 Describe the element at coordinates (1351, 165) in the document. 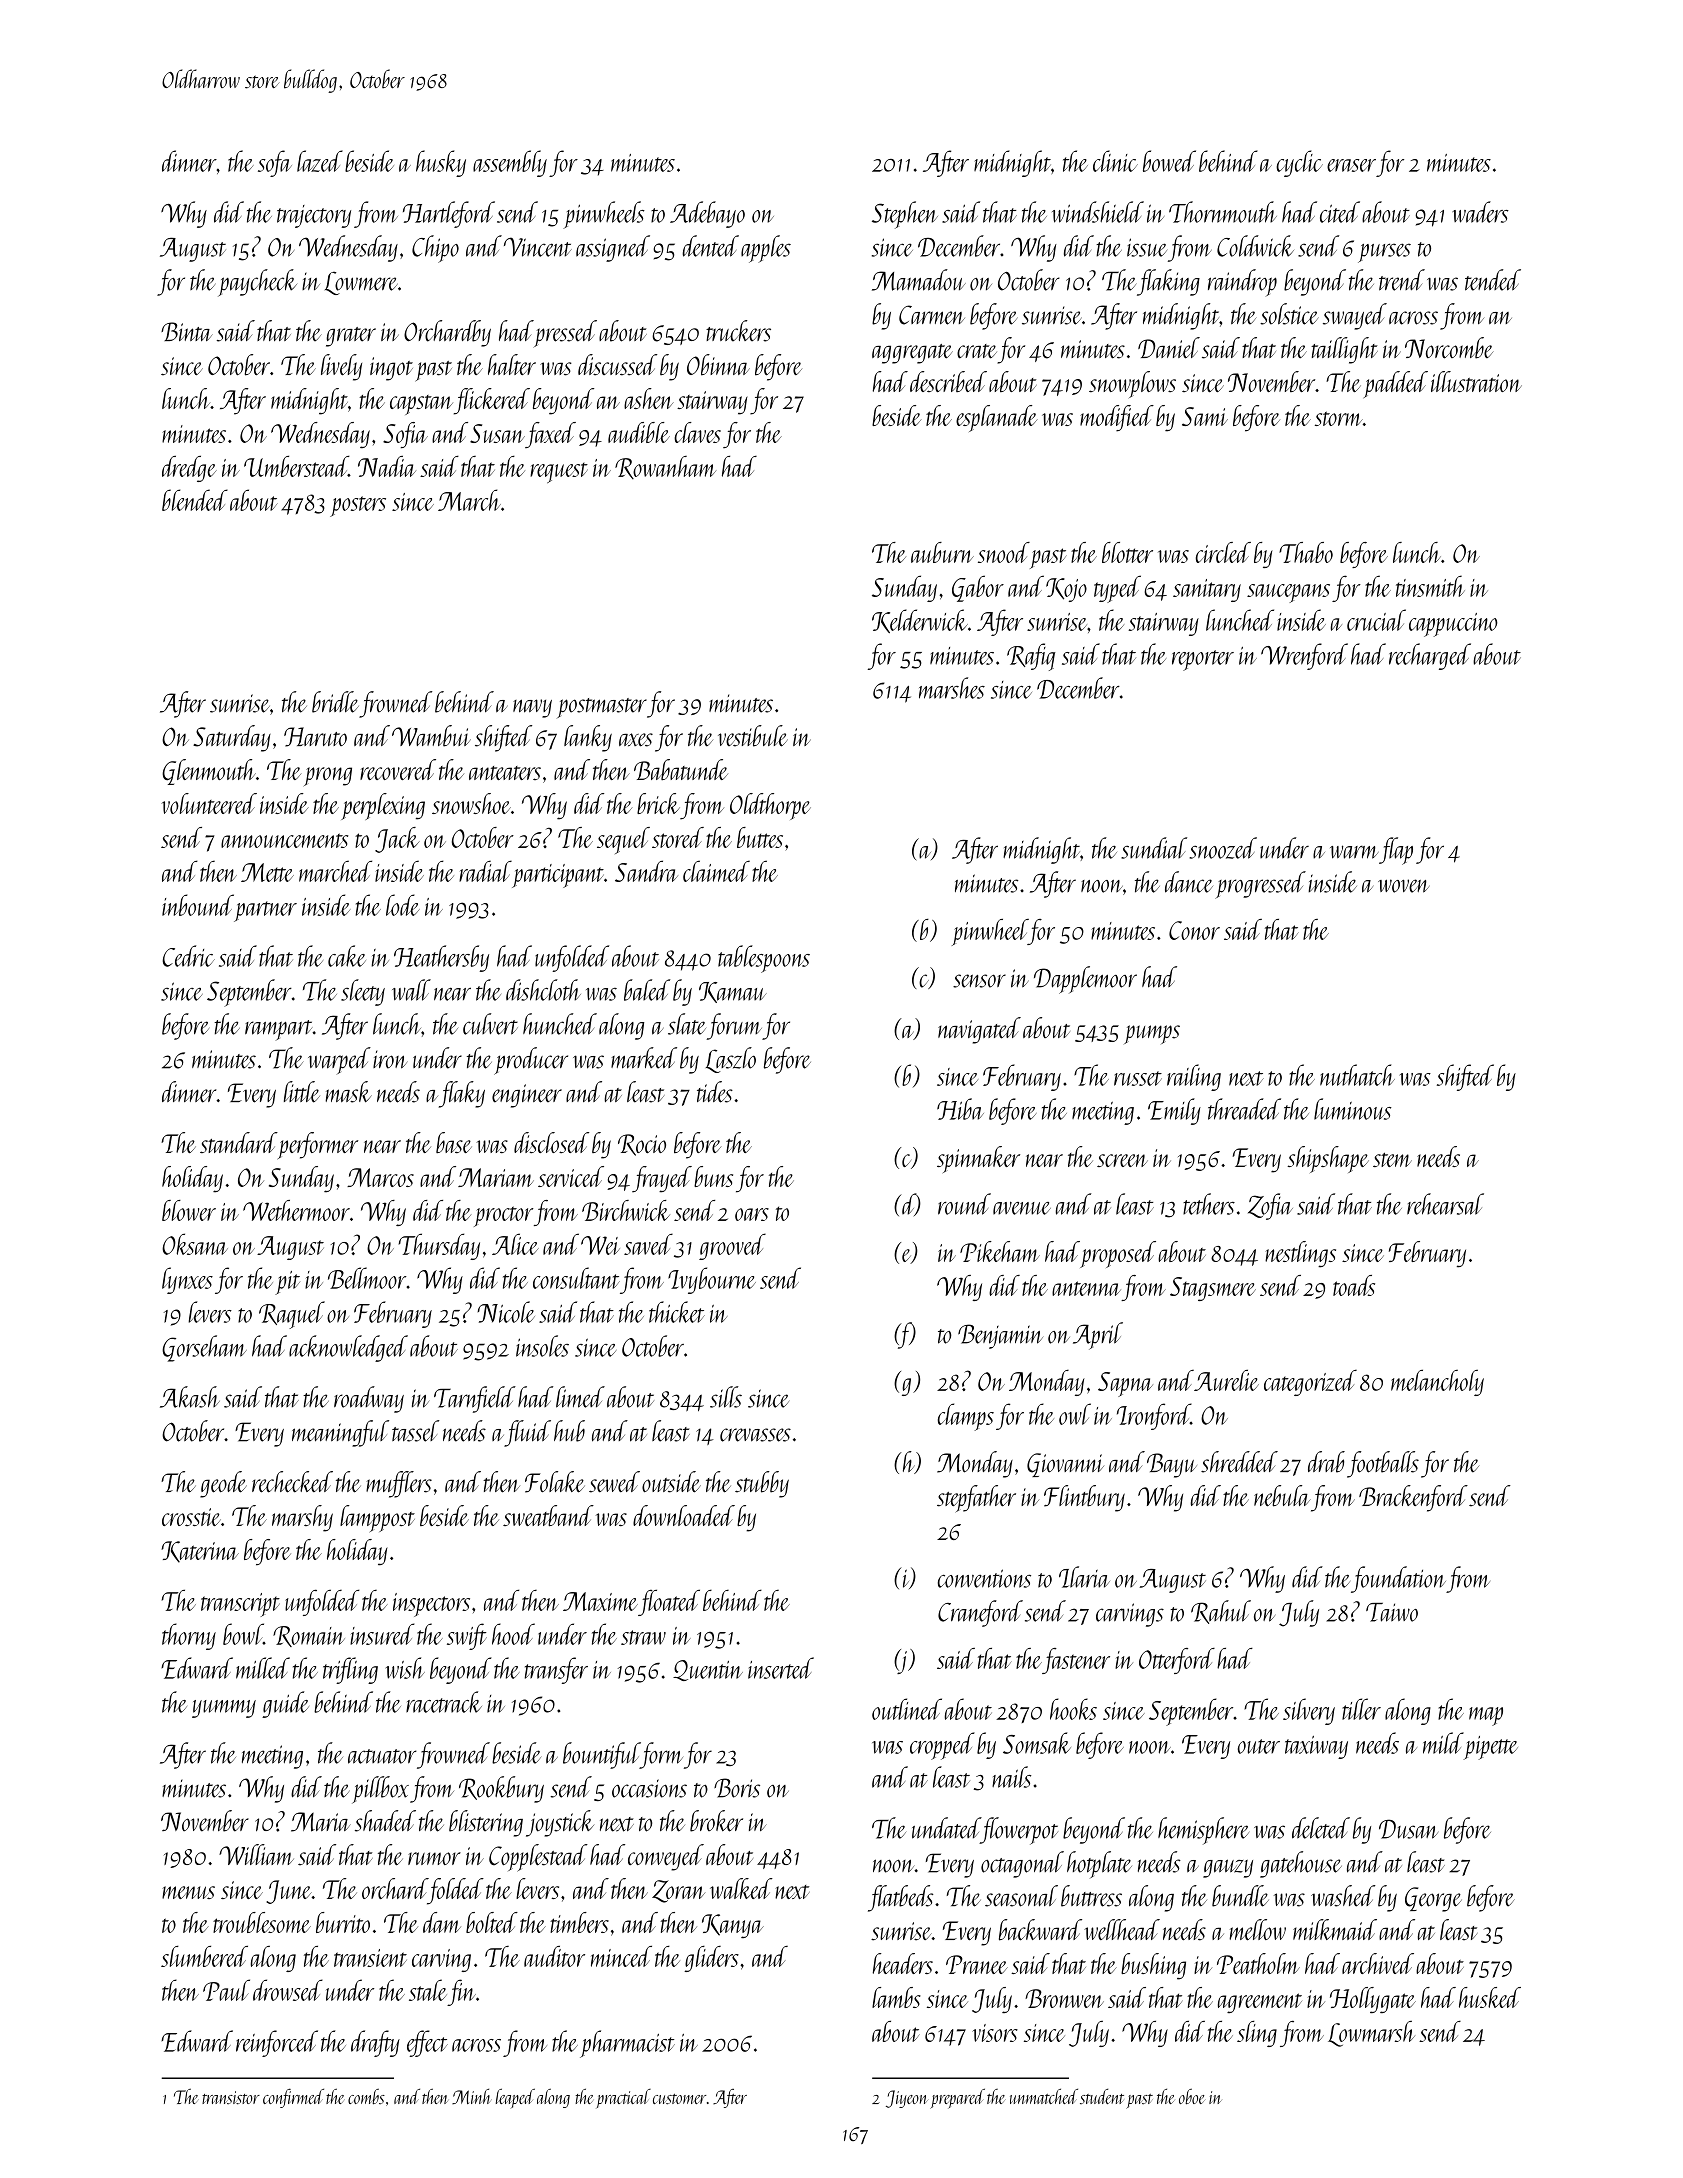

I see `eraser` at that location.
